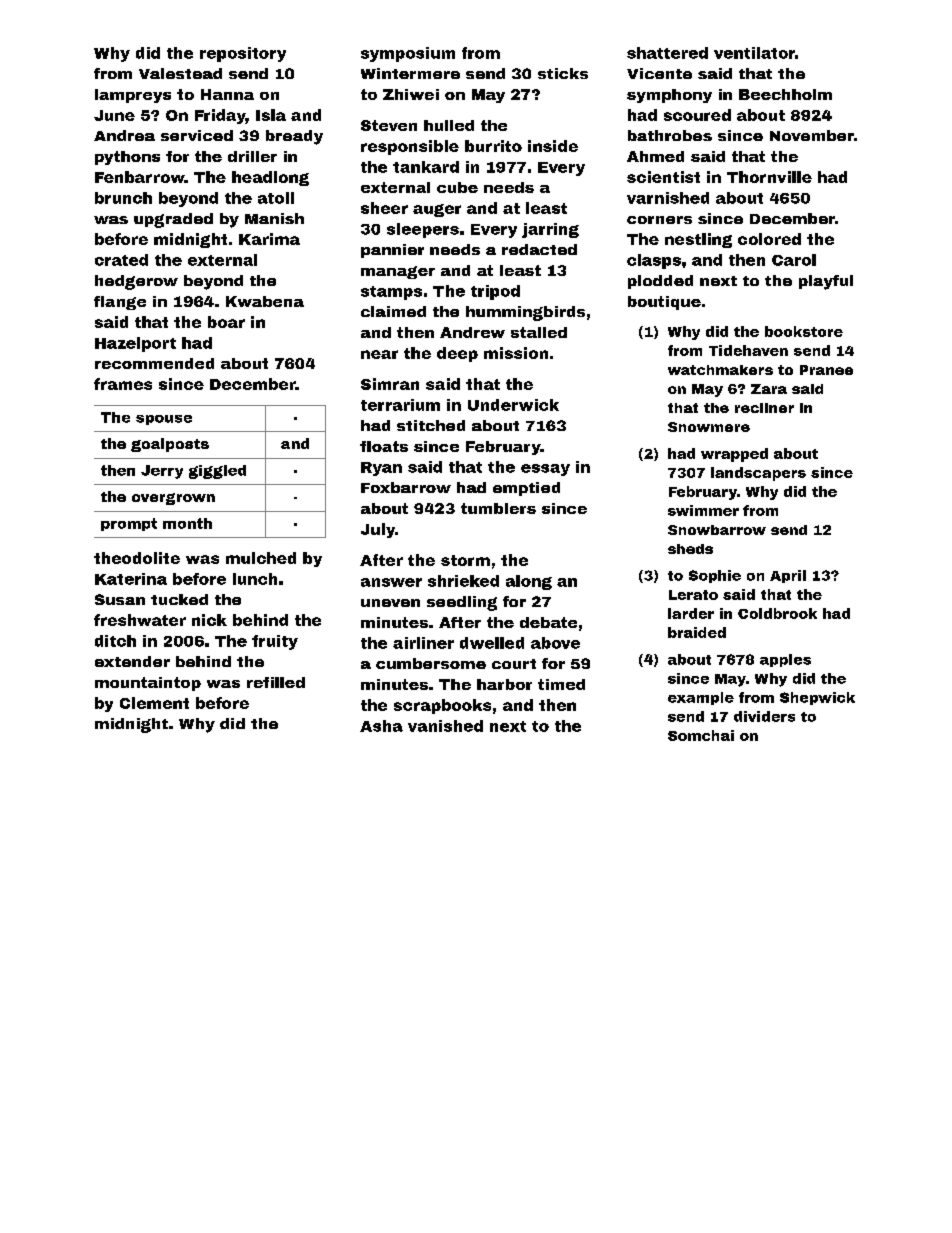 This screenshot has width=952, height=1233. Describe the element at coordinates (442, 706) in the screenshot. I see `scrapbooks` at that location.
